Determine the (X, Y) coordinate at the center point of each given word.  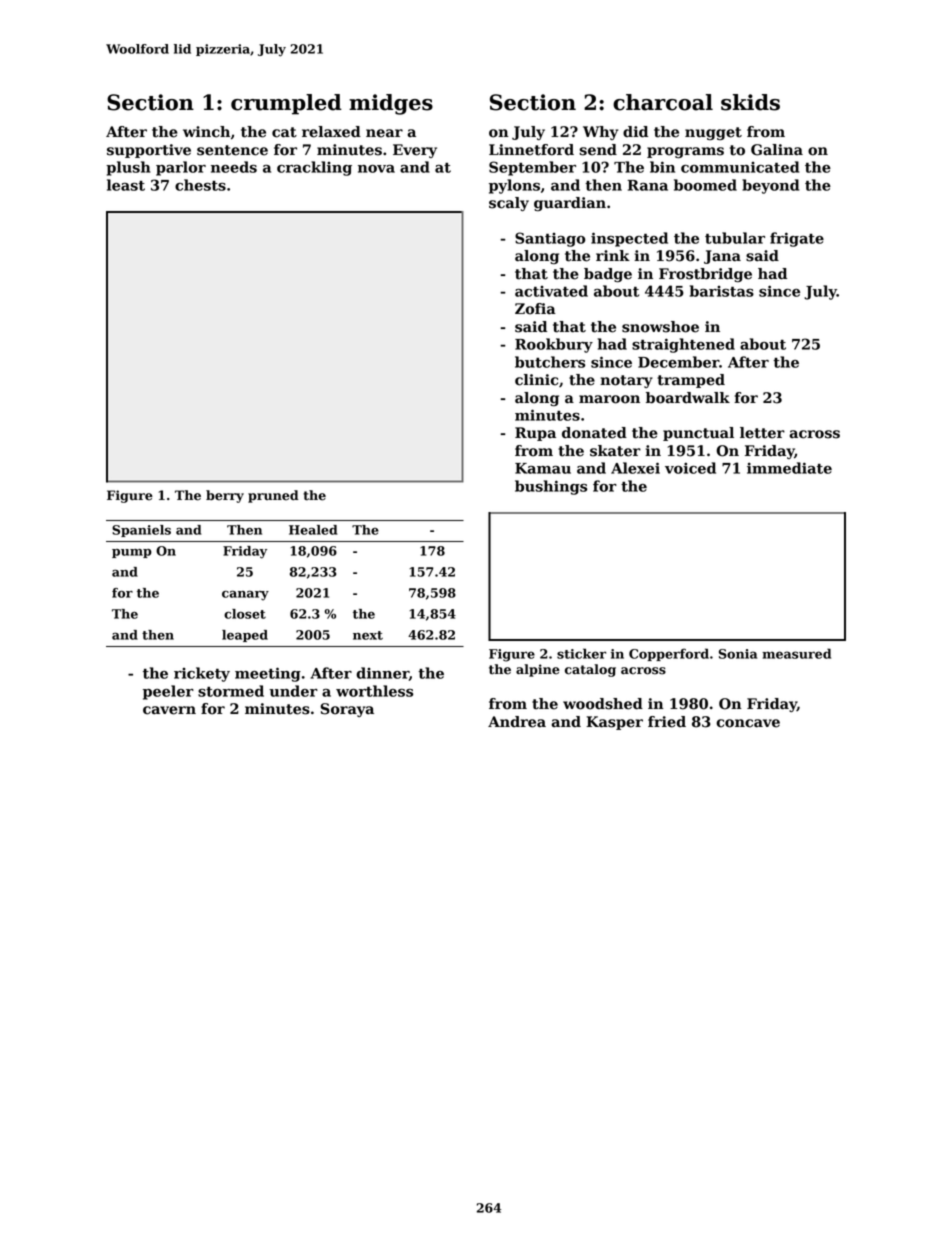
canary (245, 595)
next (368, 635)
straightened (683, 345)
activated (551, 291)
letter (762, 433)
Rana (647, 185)
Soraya (347, 710)
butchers (550, 362)
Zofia (535, 309)
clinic (536, 380)
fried (667, 722)
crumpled (286, 104)
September (532, 168)
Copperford (669, 654)
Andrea (517, 722)
